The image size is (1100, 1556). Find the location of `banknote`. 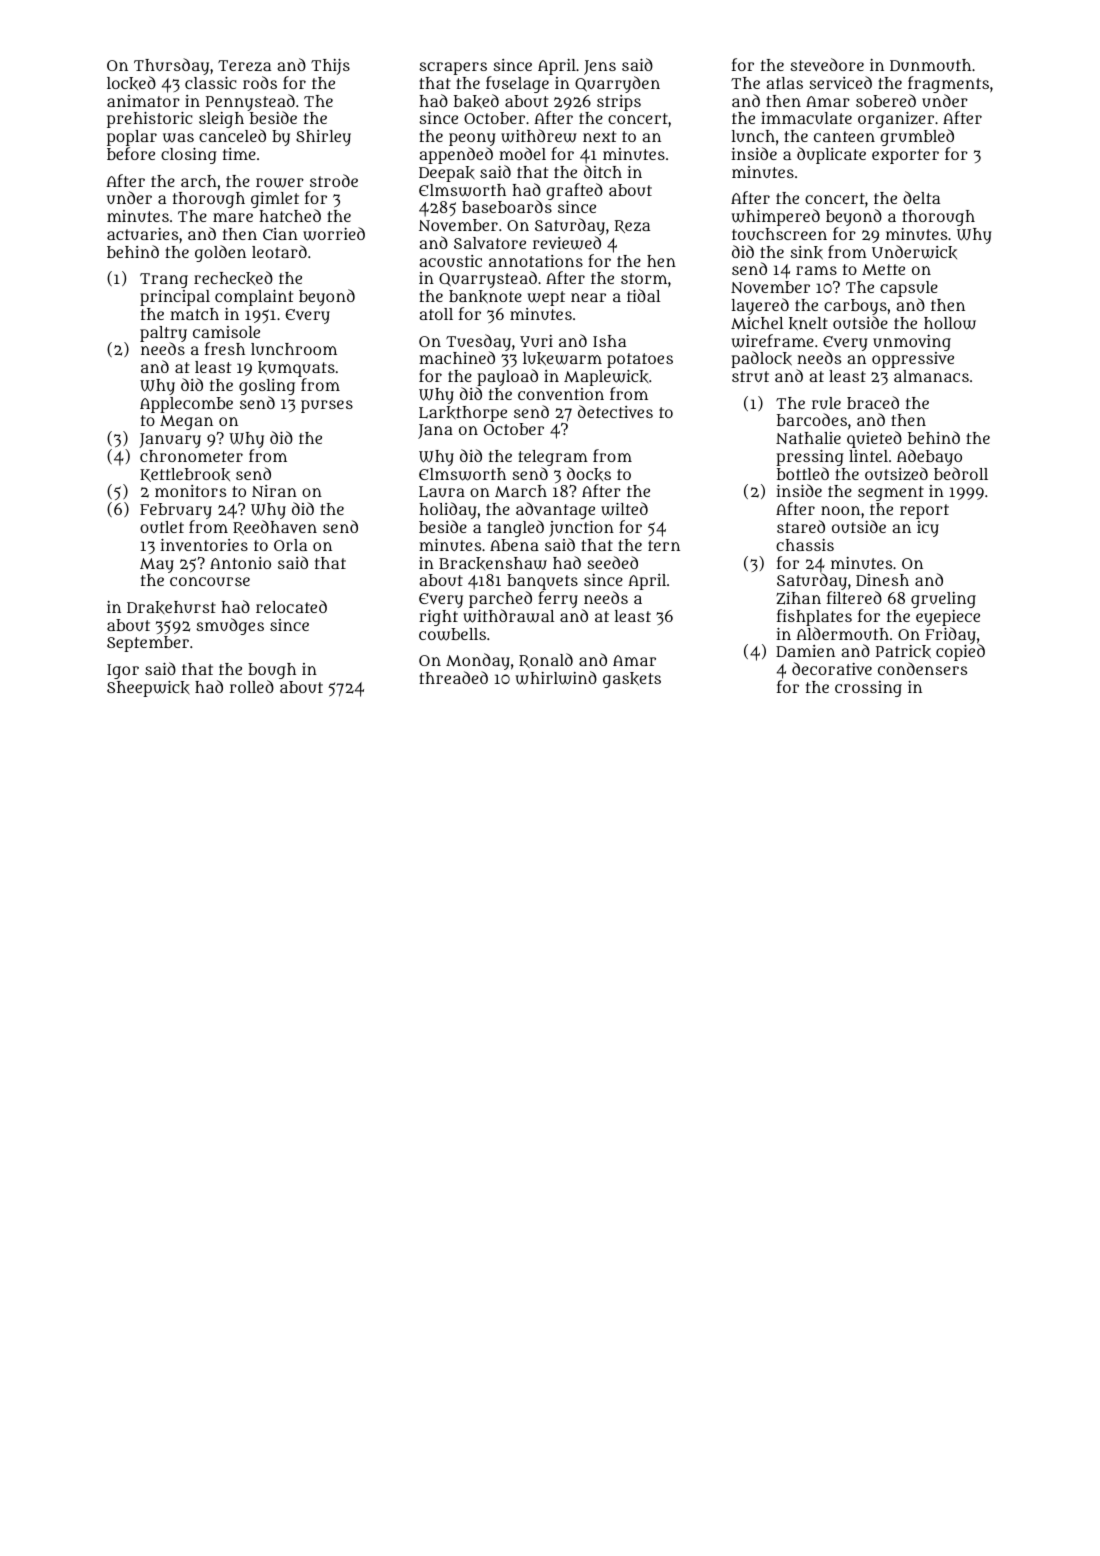

banknote is located at coordinates (485, 297).
